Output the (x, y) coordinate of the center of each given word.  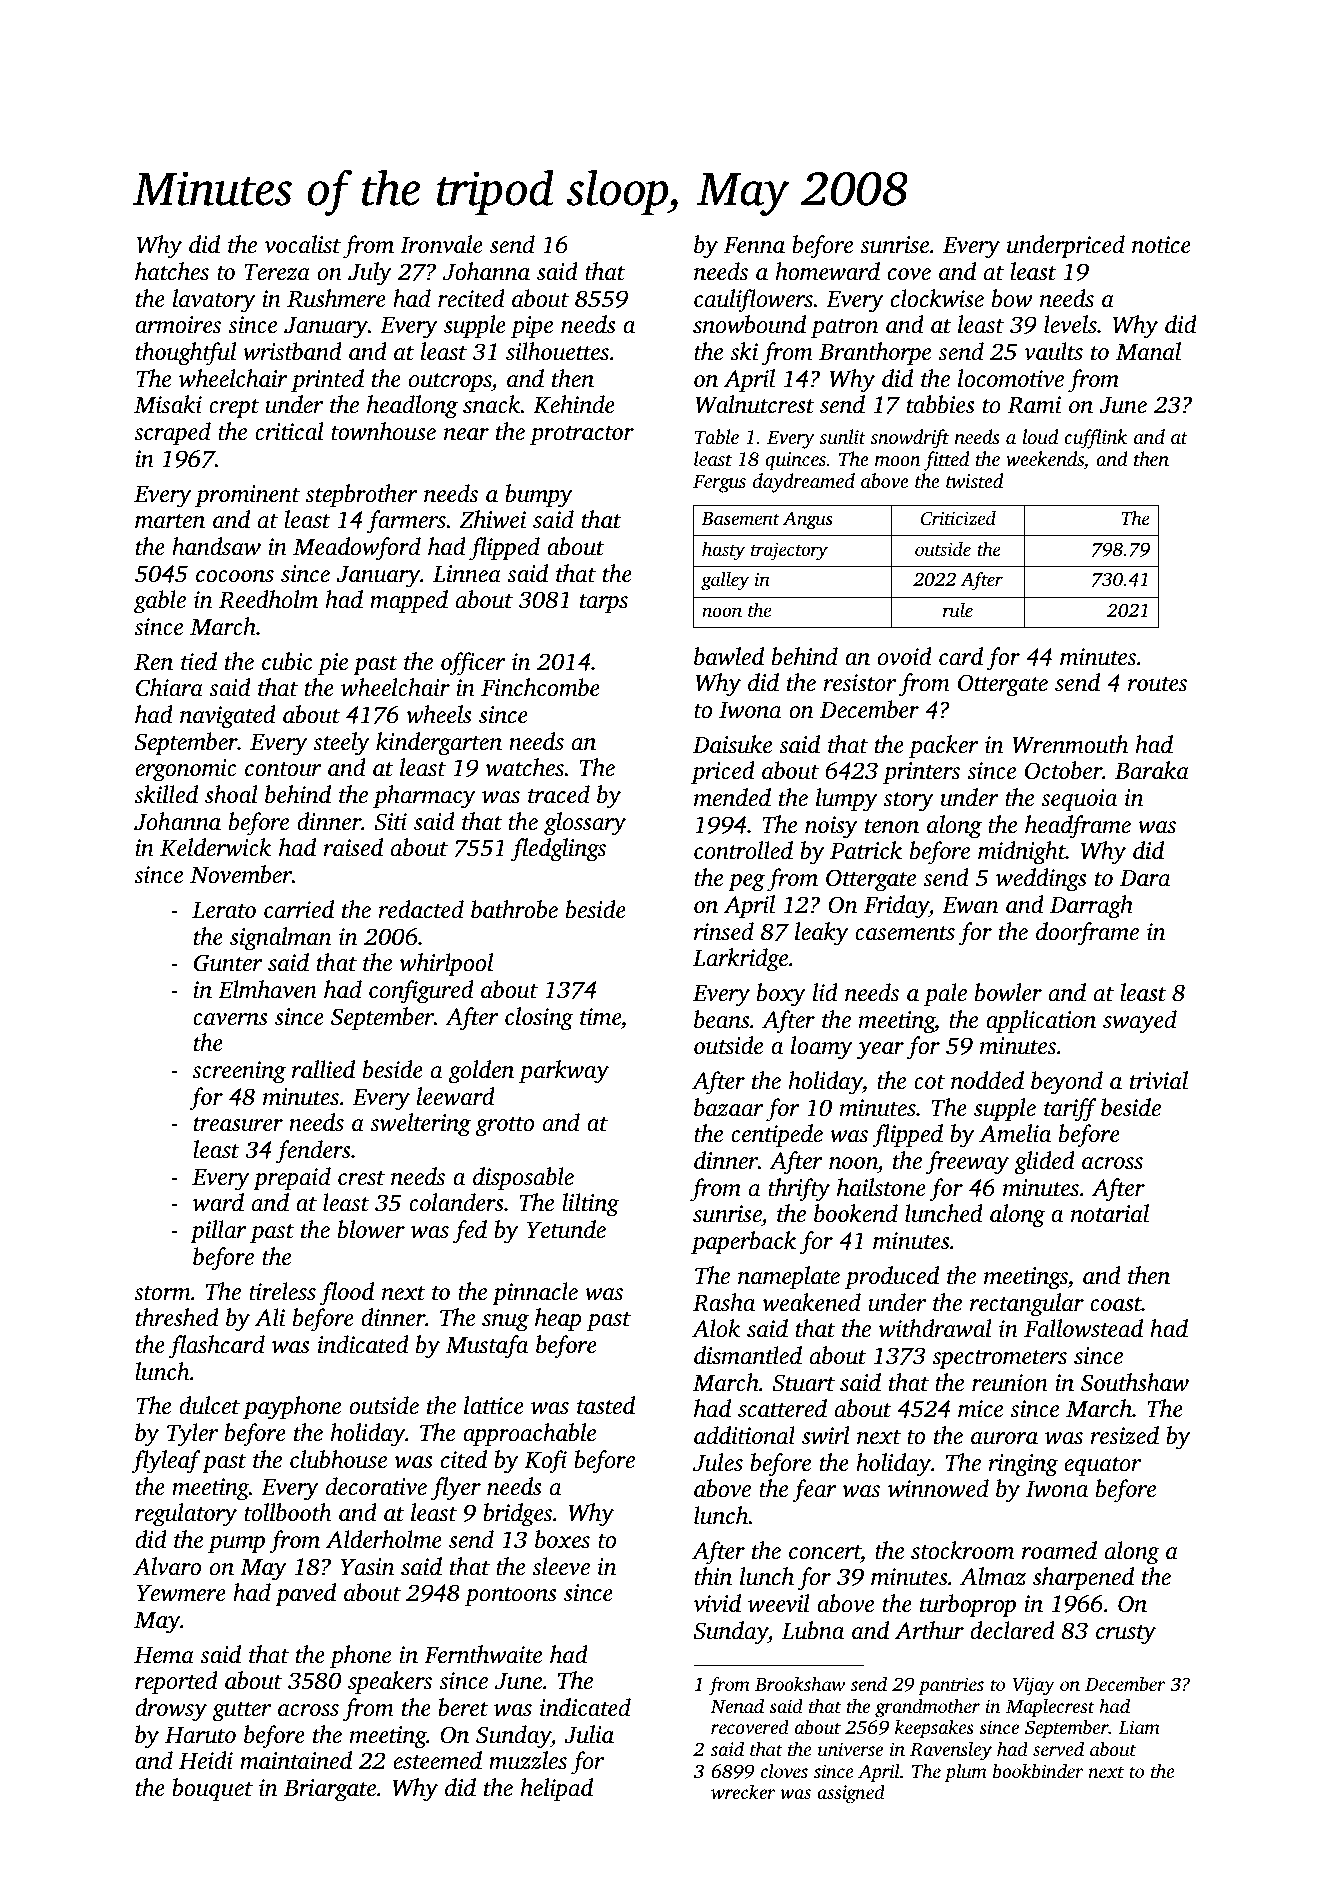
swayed (1140, 1022)
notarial (1110, 1213)
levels (1070, 324)
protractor (582, 436)
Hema (164, 1655)
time (600, 1017)
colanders (456, 1202)
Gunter (228, 963)
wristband (292, 351)
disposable (523, 1179)
